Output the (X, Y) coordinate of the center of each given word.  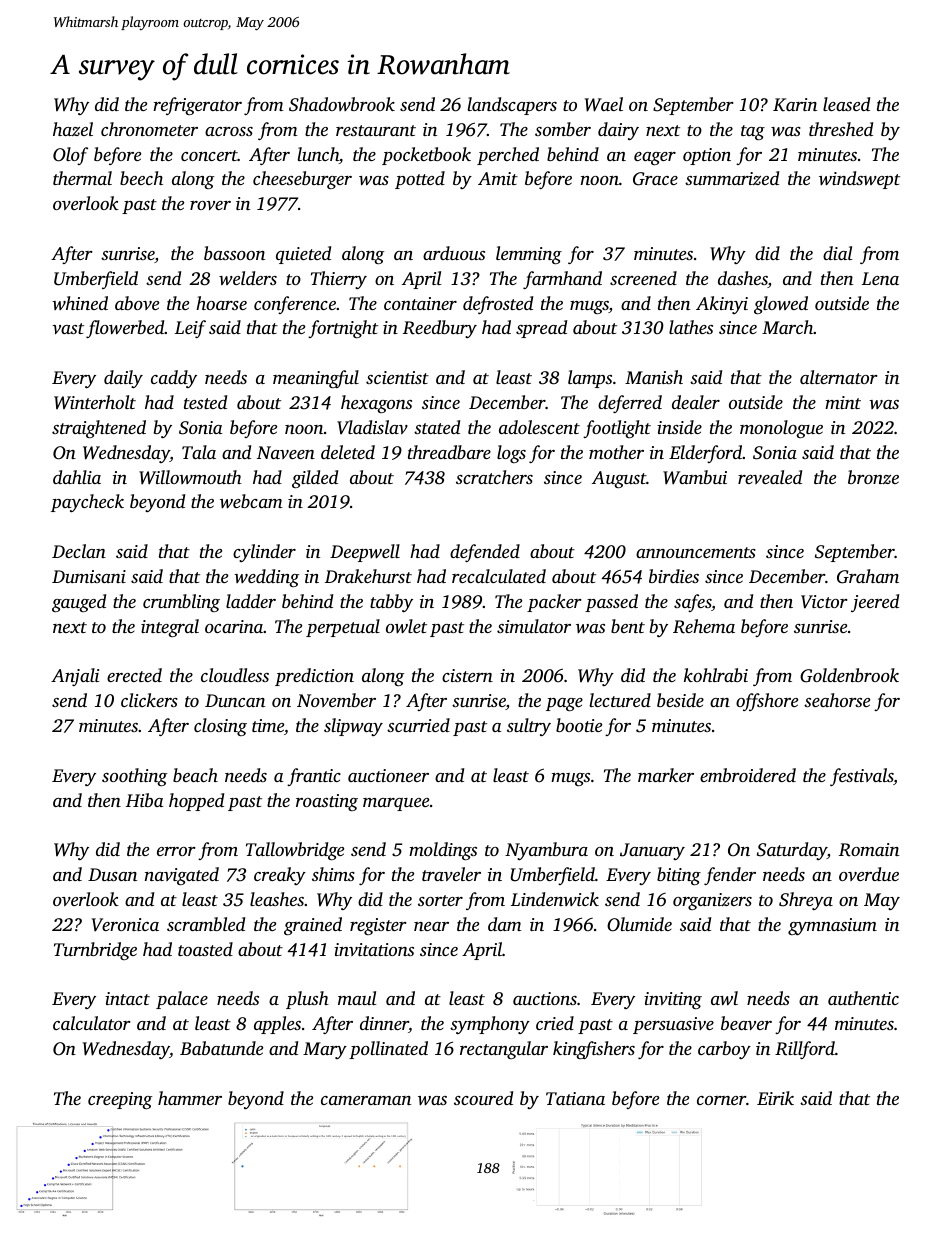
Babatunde (221, 1048)
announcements (696, 552)
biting (679, 876)
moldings (443, 851)
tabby (391, 603)
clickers (149, 700)
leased (846, 104)
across (229, 131)
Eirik (775, 1098)
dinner (384, 1024)
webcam (251, 501)
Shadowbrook (342, 104)
